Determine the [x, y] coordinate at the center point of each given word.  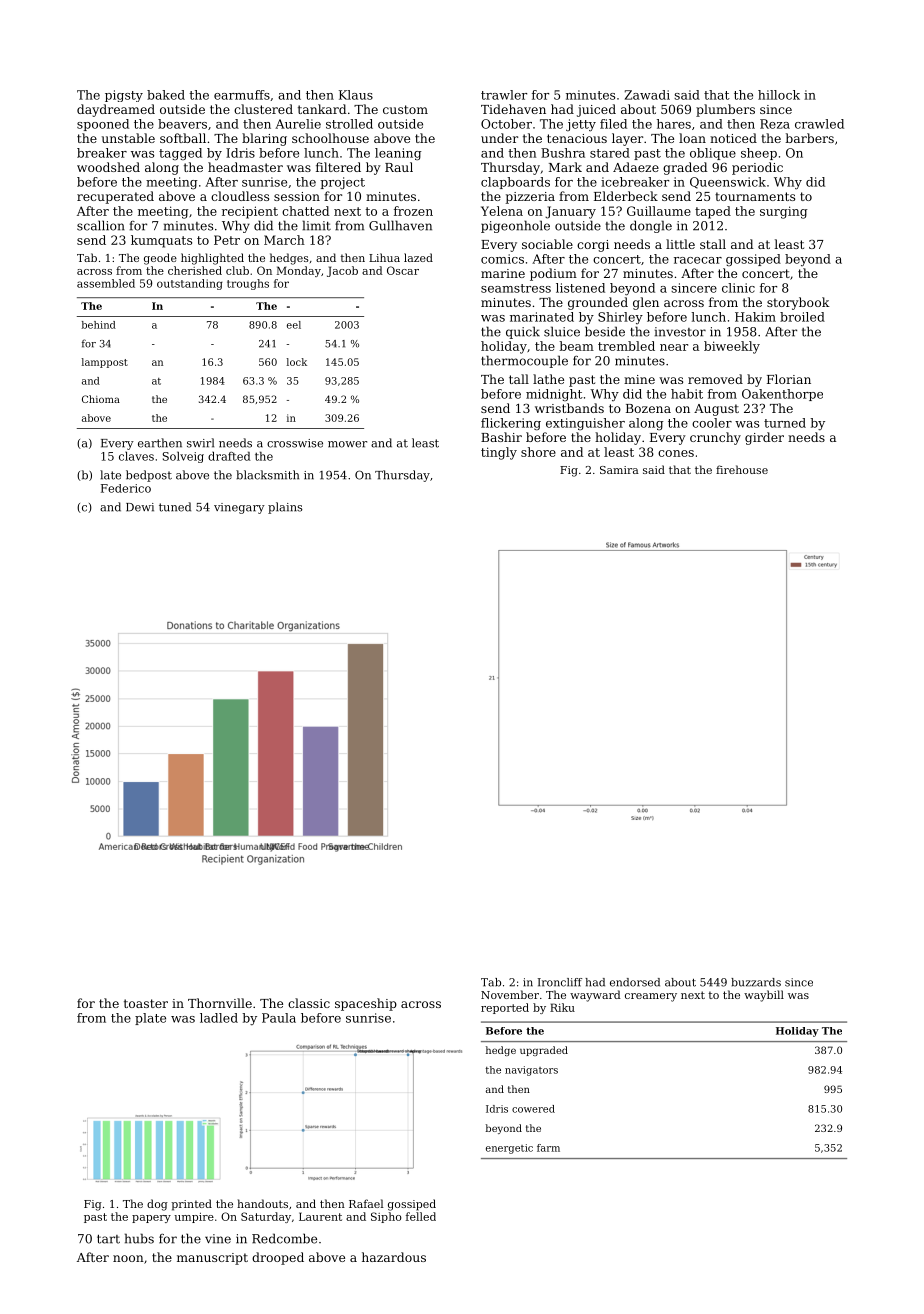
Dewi [140, 507]
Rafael [366, 1203]
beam [576, 346]
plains [285, 508]
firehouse [742, 469]
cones [676, 453]
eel [294, 325]
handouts [262, 1203]
